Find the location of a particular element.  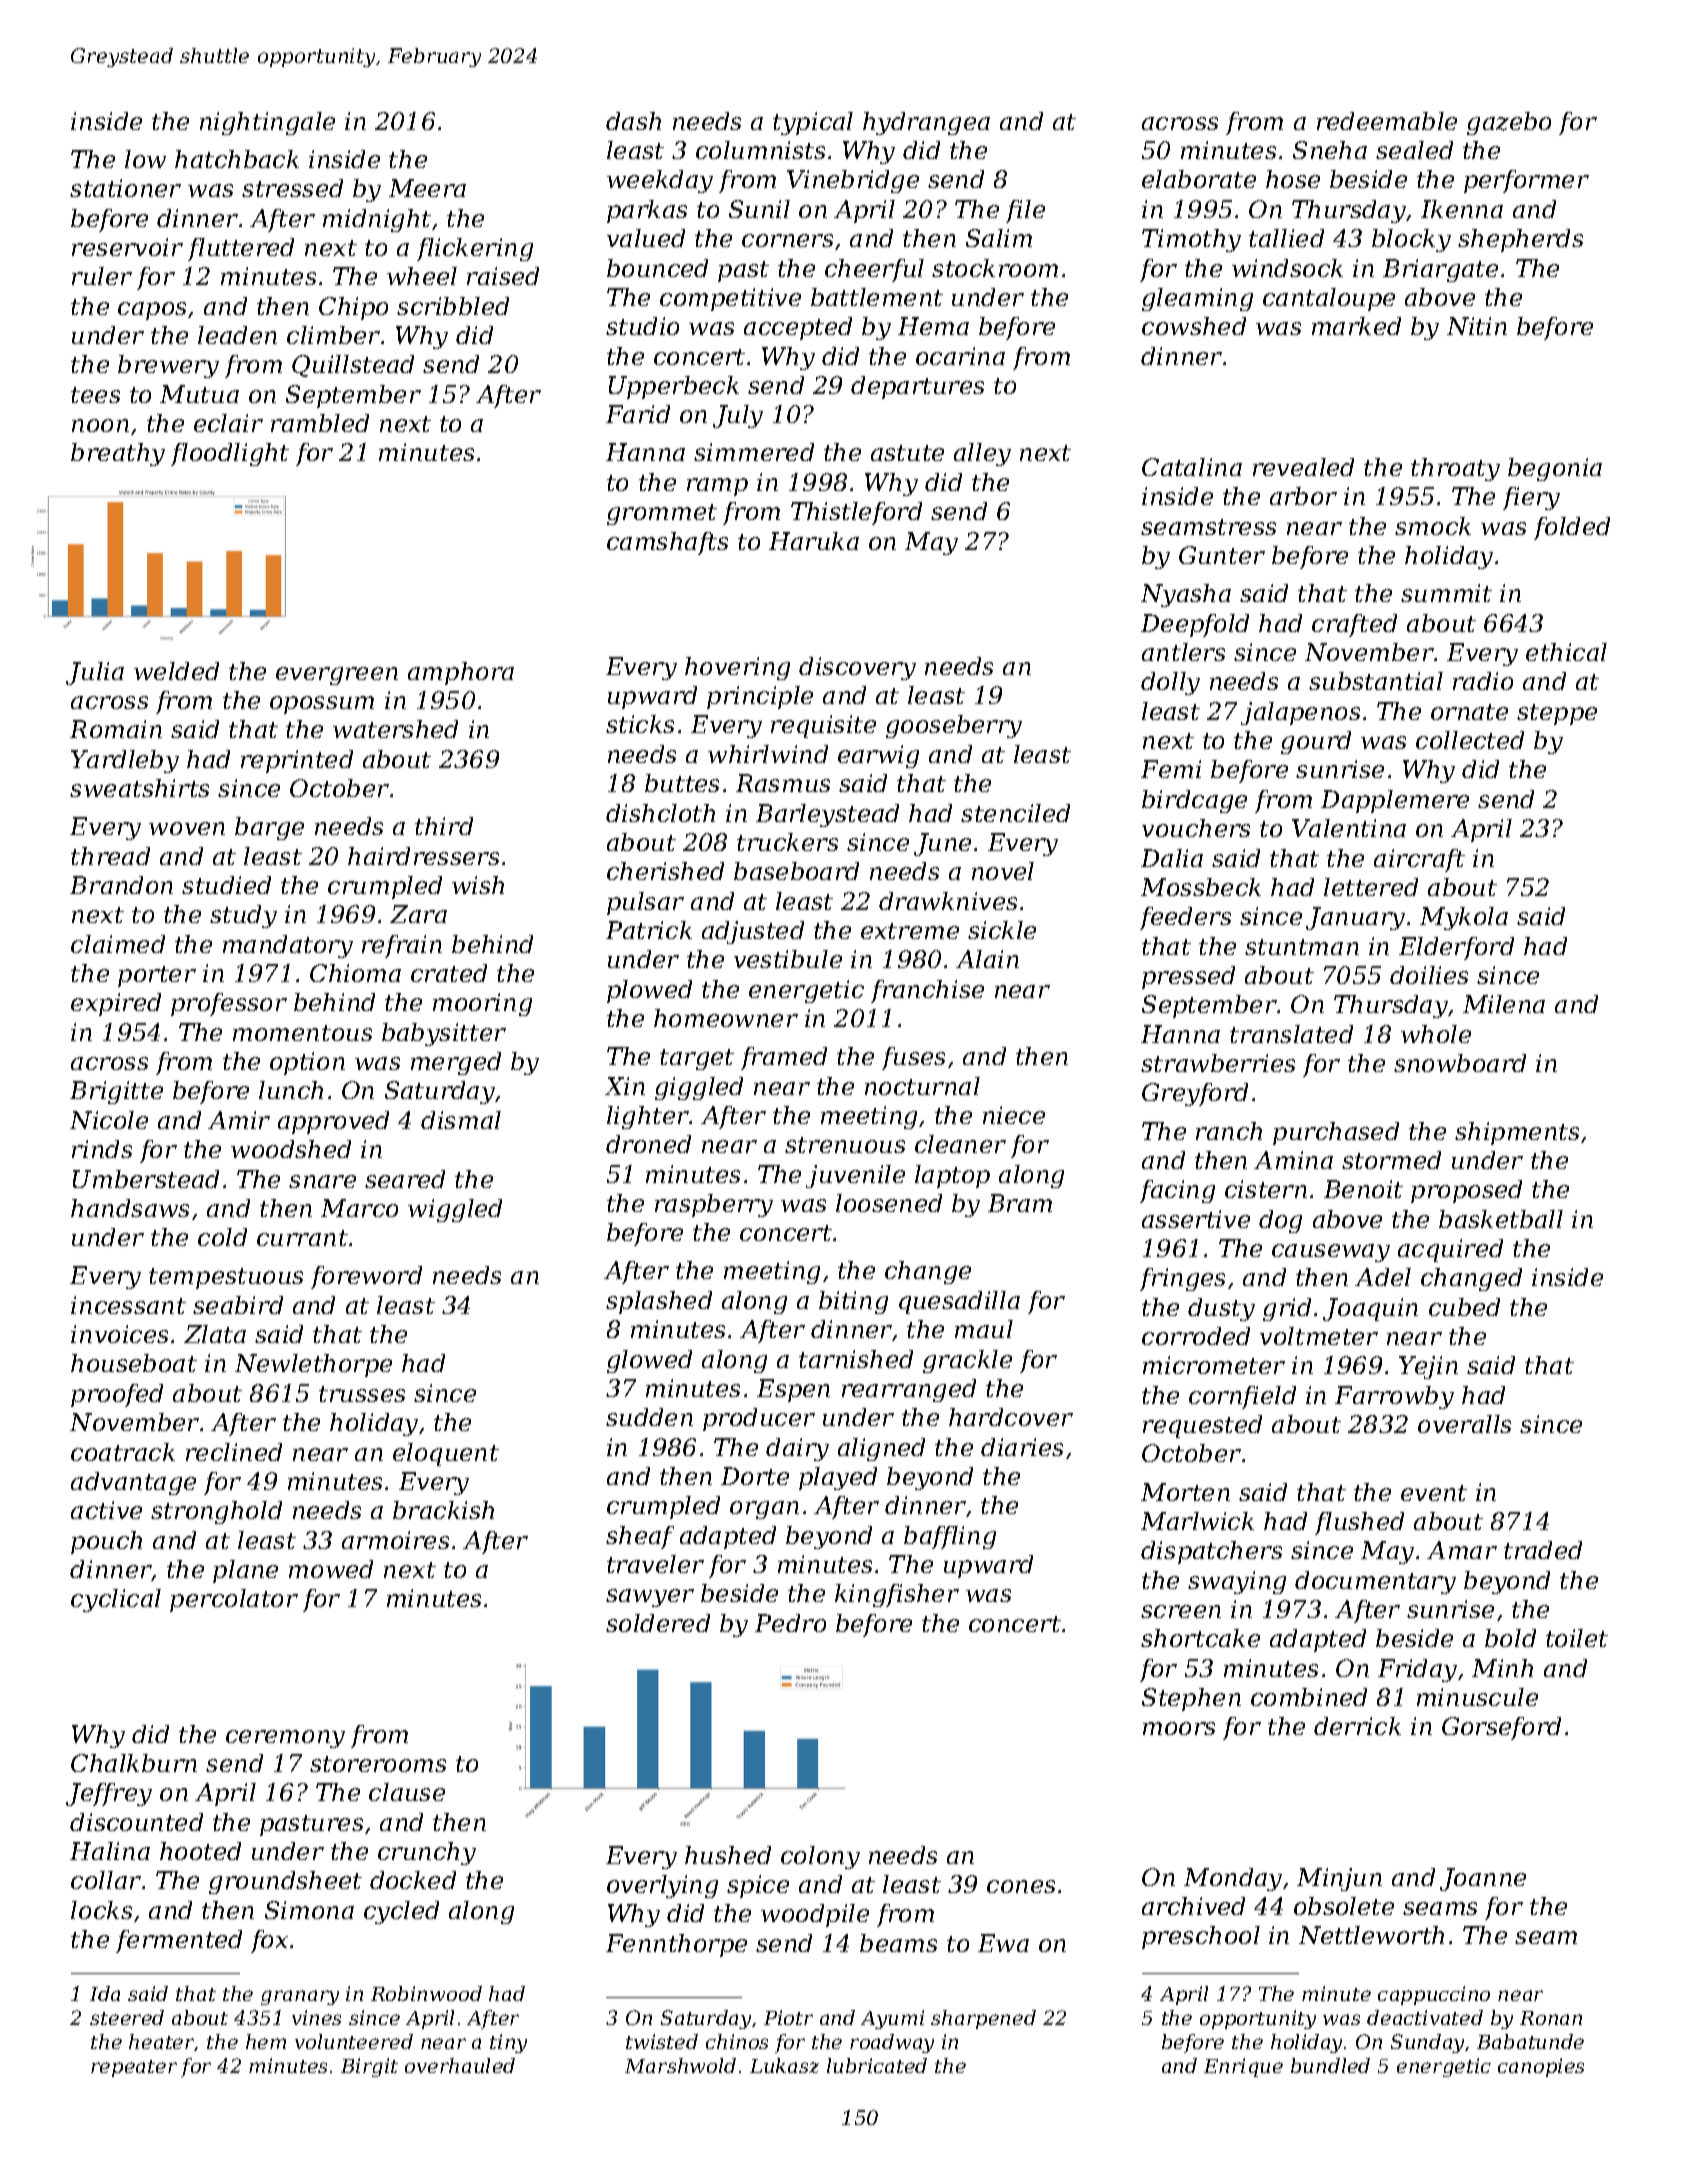

pulsar is located at coordinates (645, 903).
